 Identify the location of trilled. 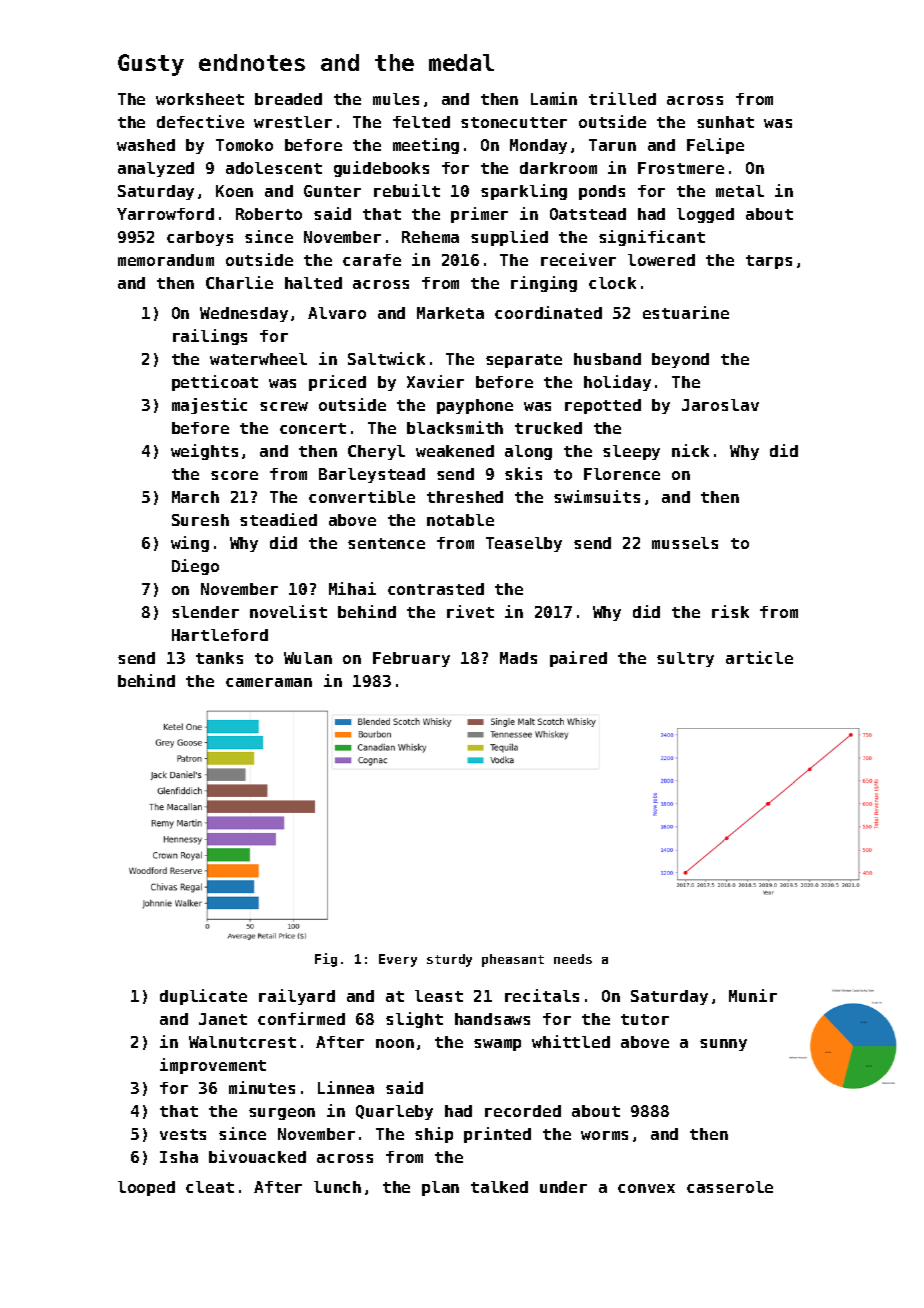
(622, 98).
